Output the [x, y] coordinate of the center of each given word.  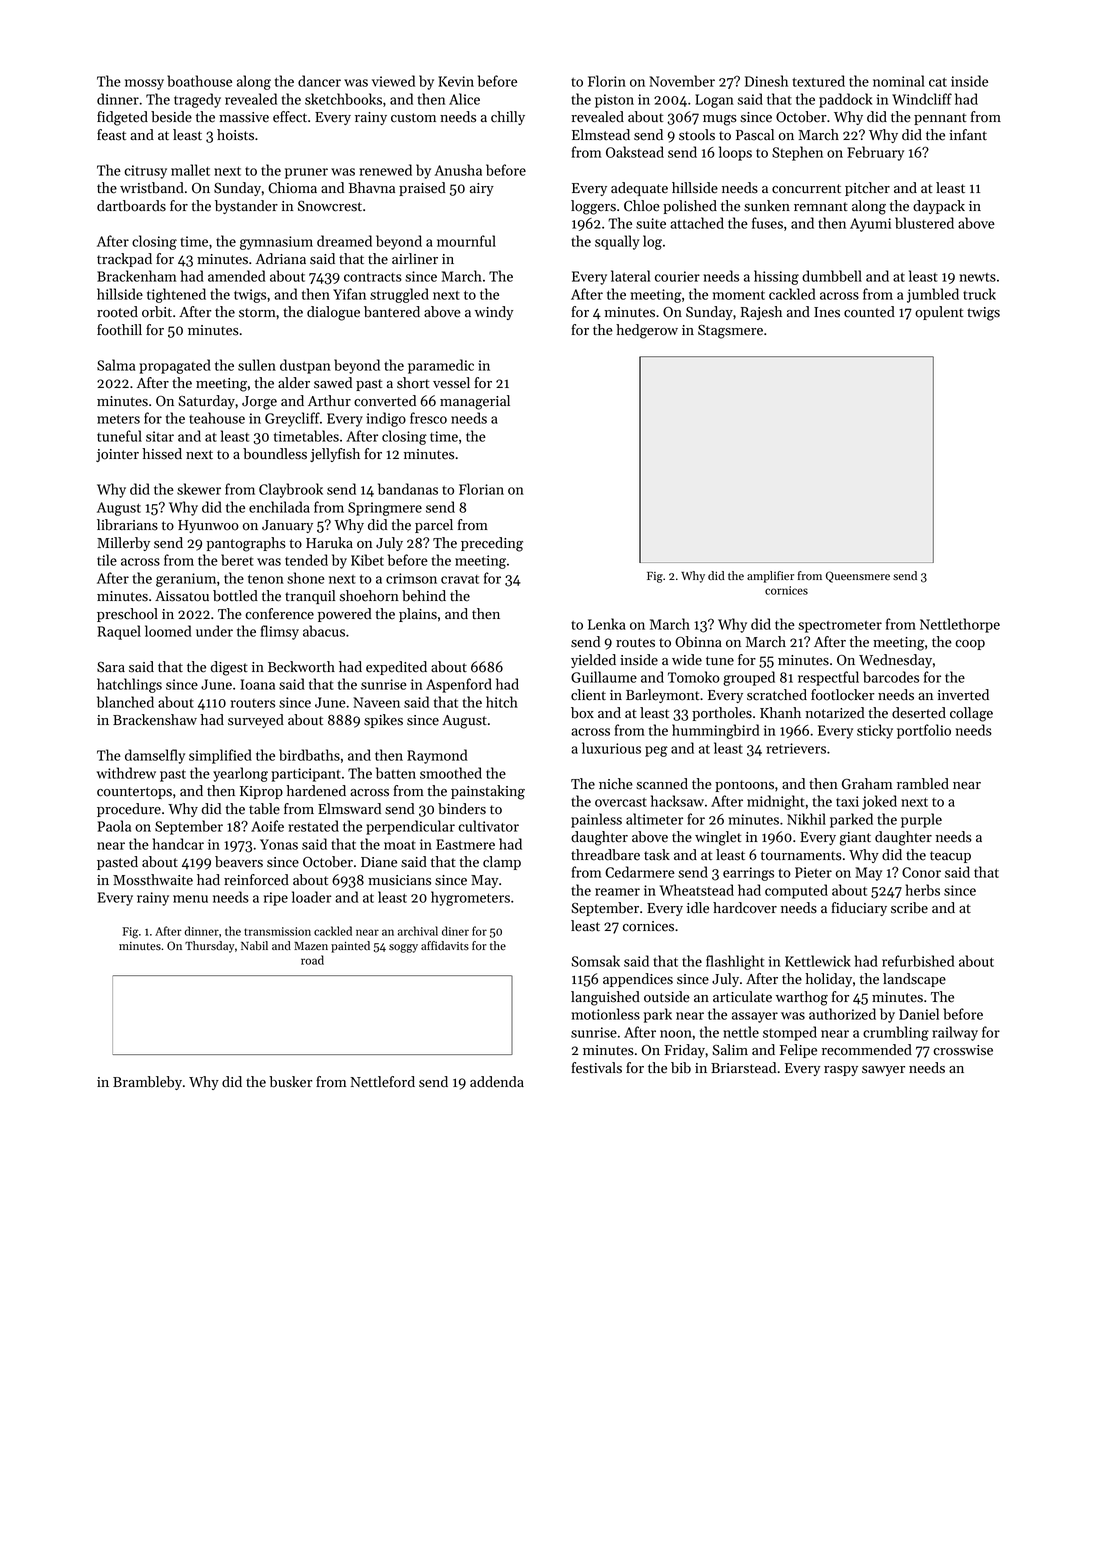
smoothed [451, 773]
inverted [963, 695]
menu [190, 899]
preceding [492, 544]
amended [236, 276]
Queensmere [858, 577]
